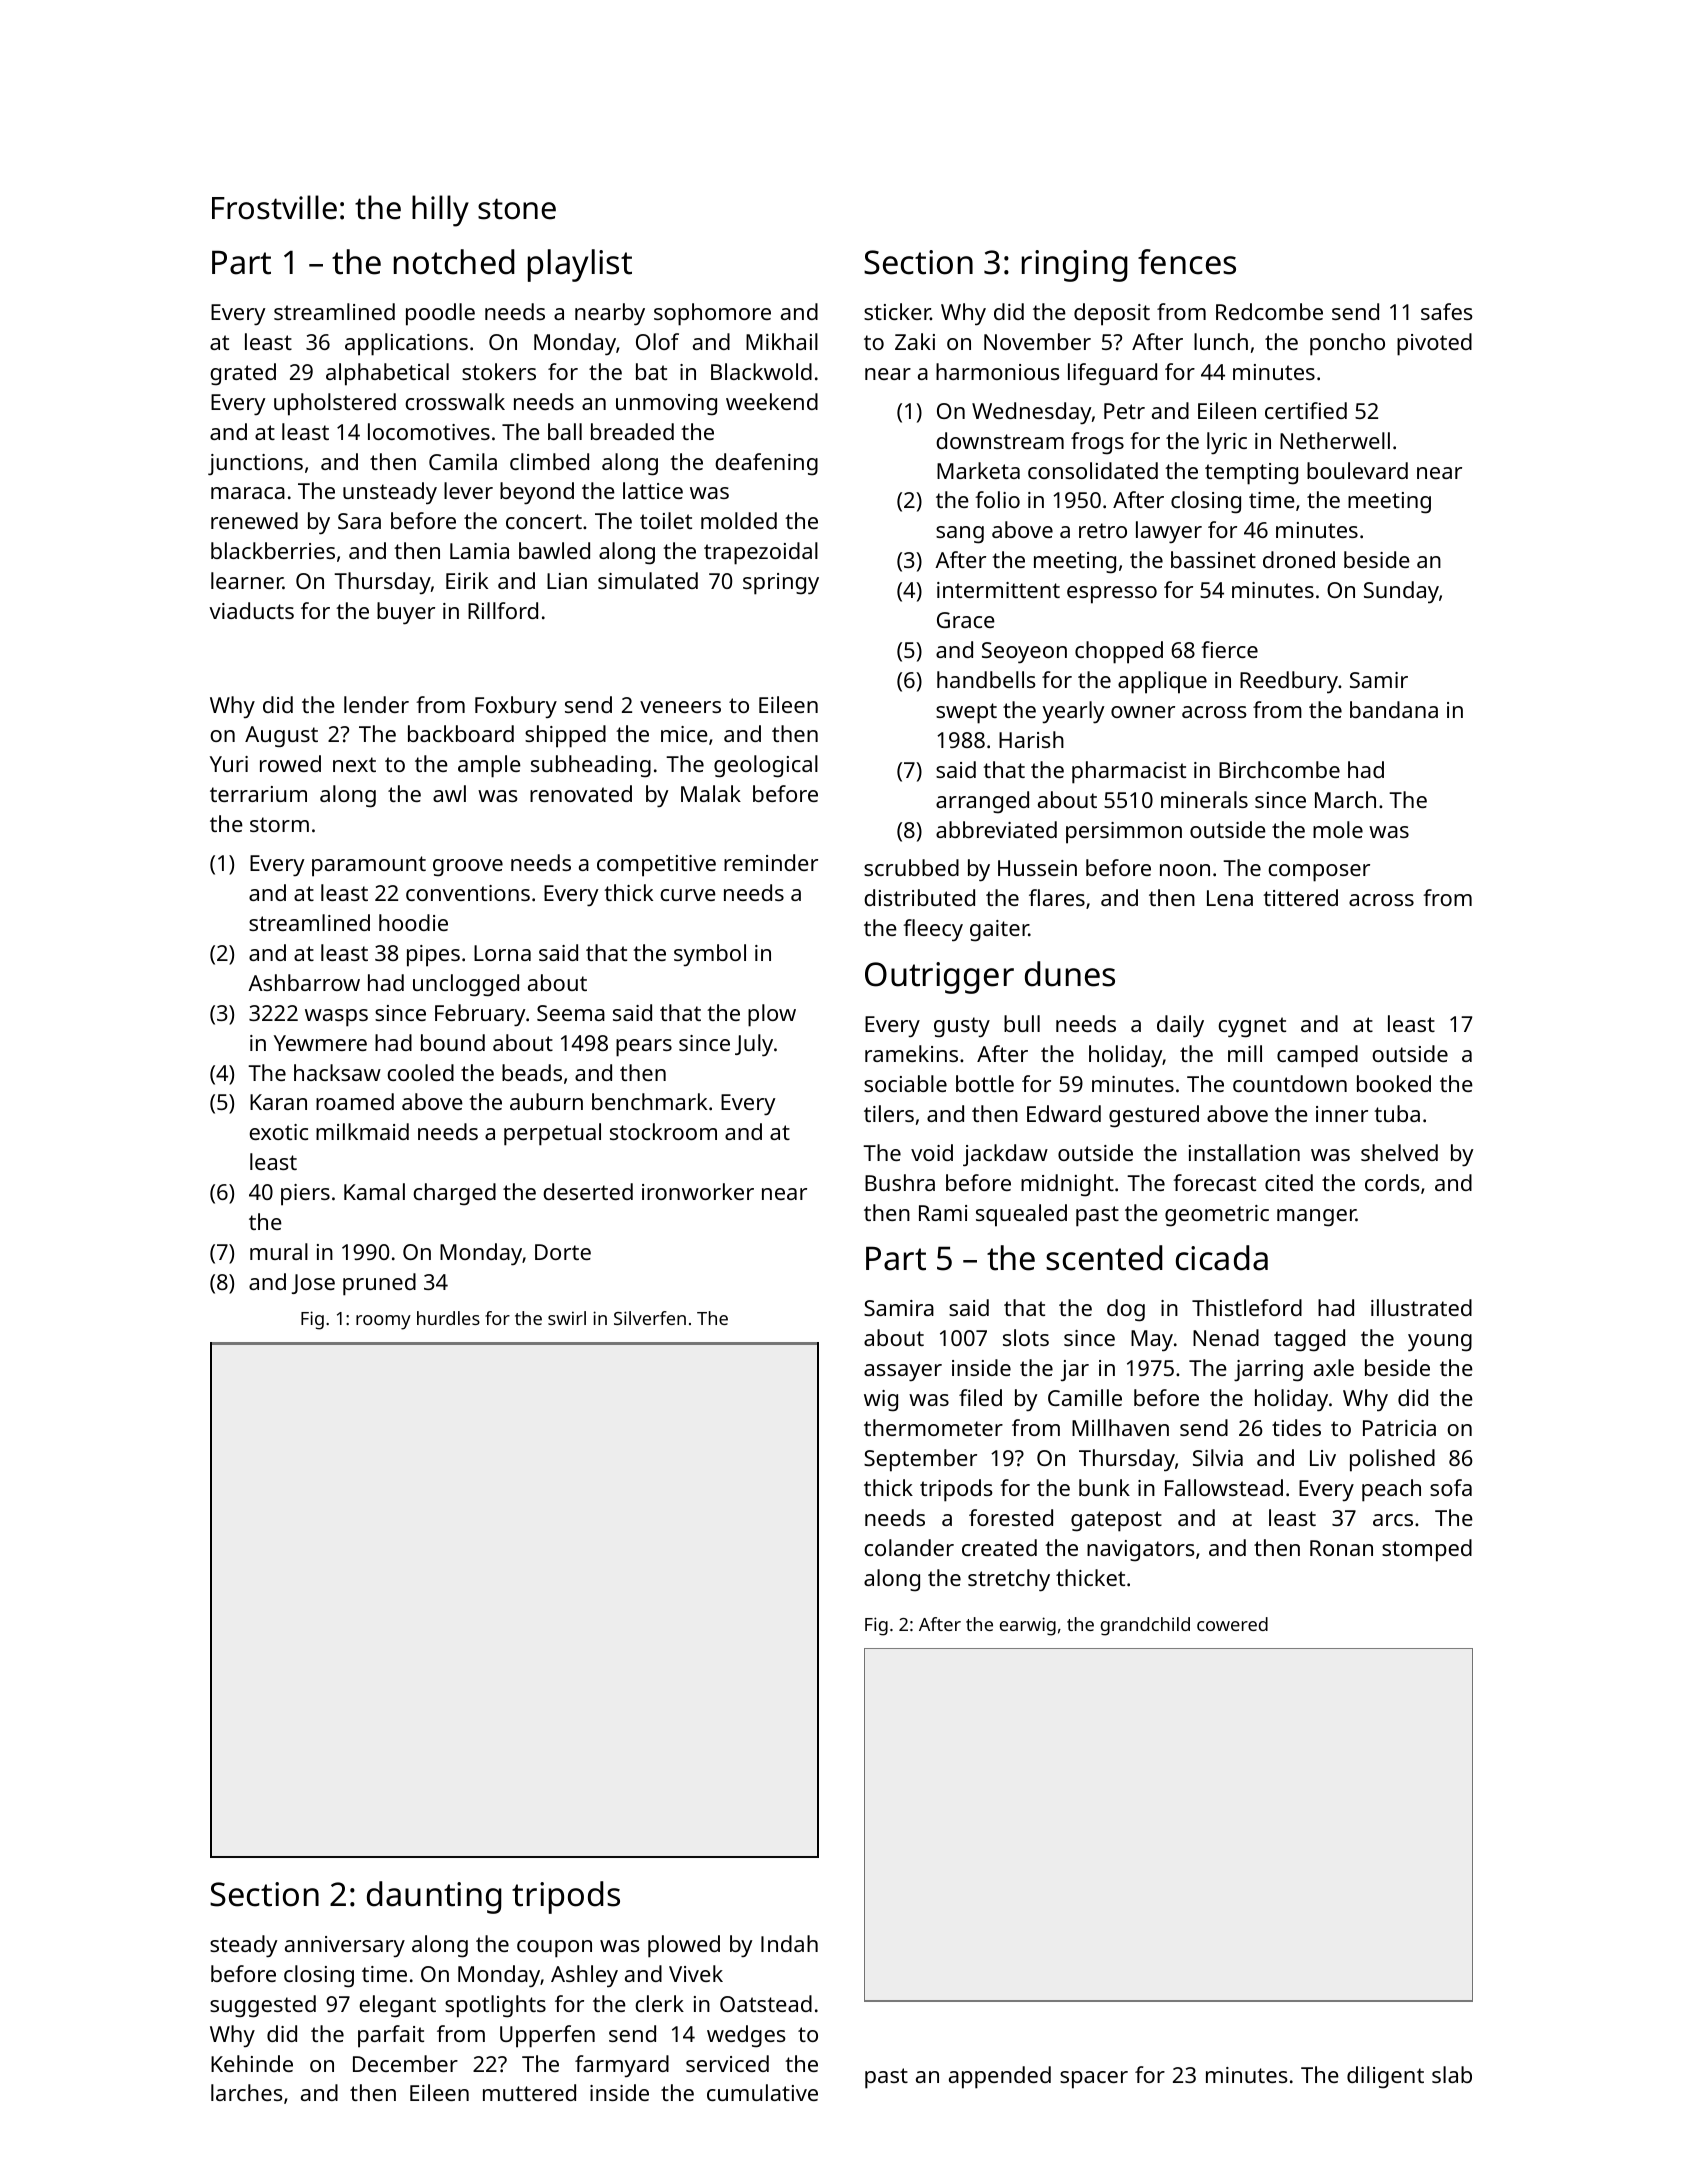  I want to click on lyric, so click(1227, 443).
